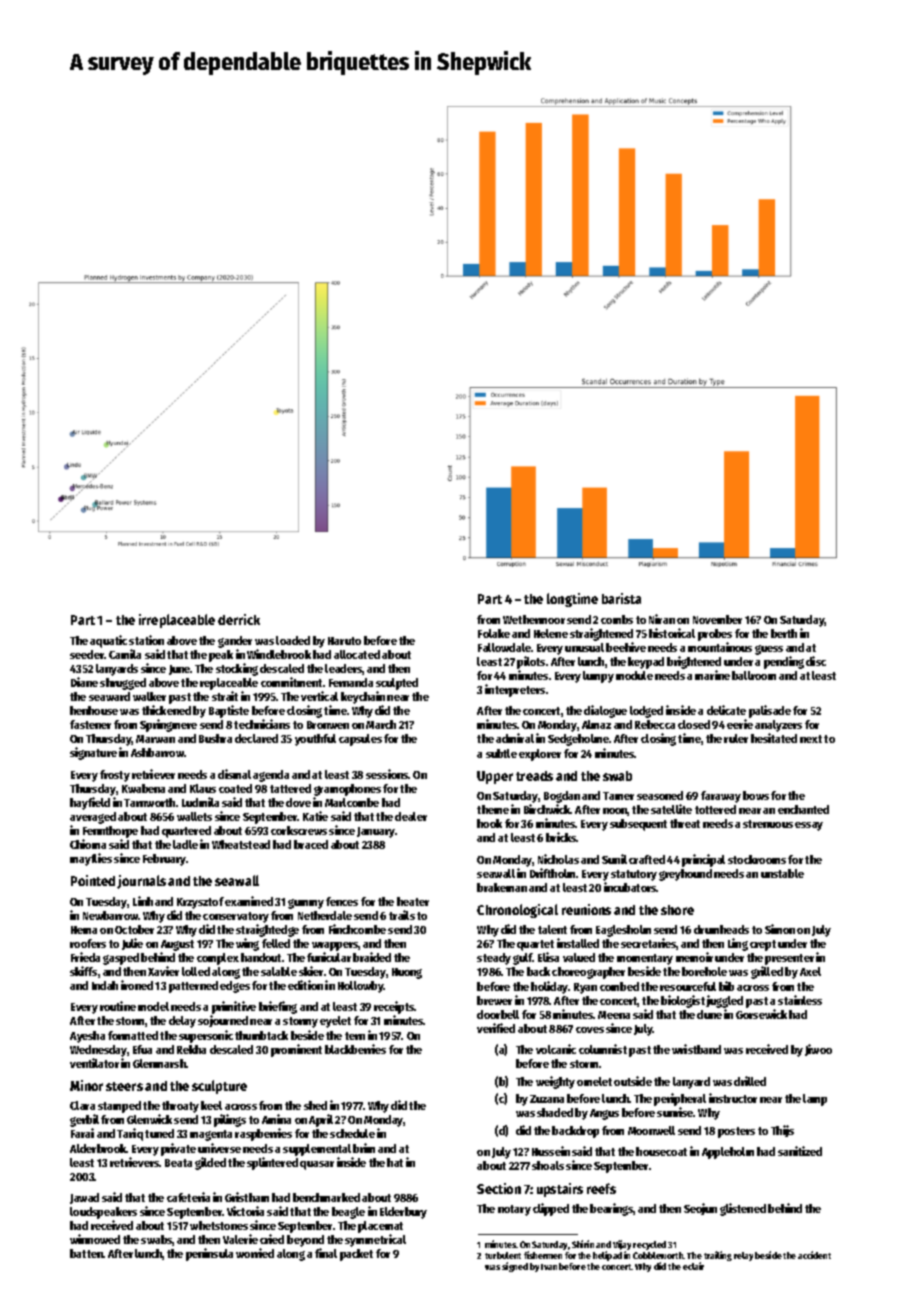 Image resolution: width=908 pixels, height=1316 pixels. What do you see at coordinates (125, 654) in the document?
I see `Camila` at bounding box center [125, 654].
